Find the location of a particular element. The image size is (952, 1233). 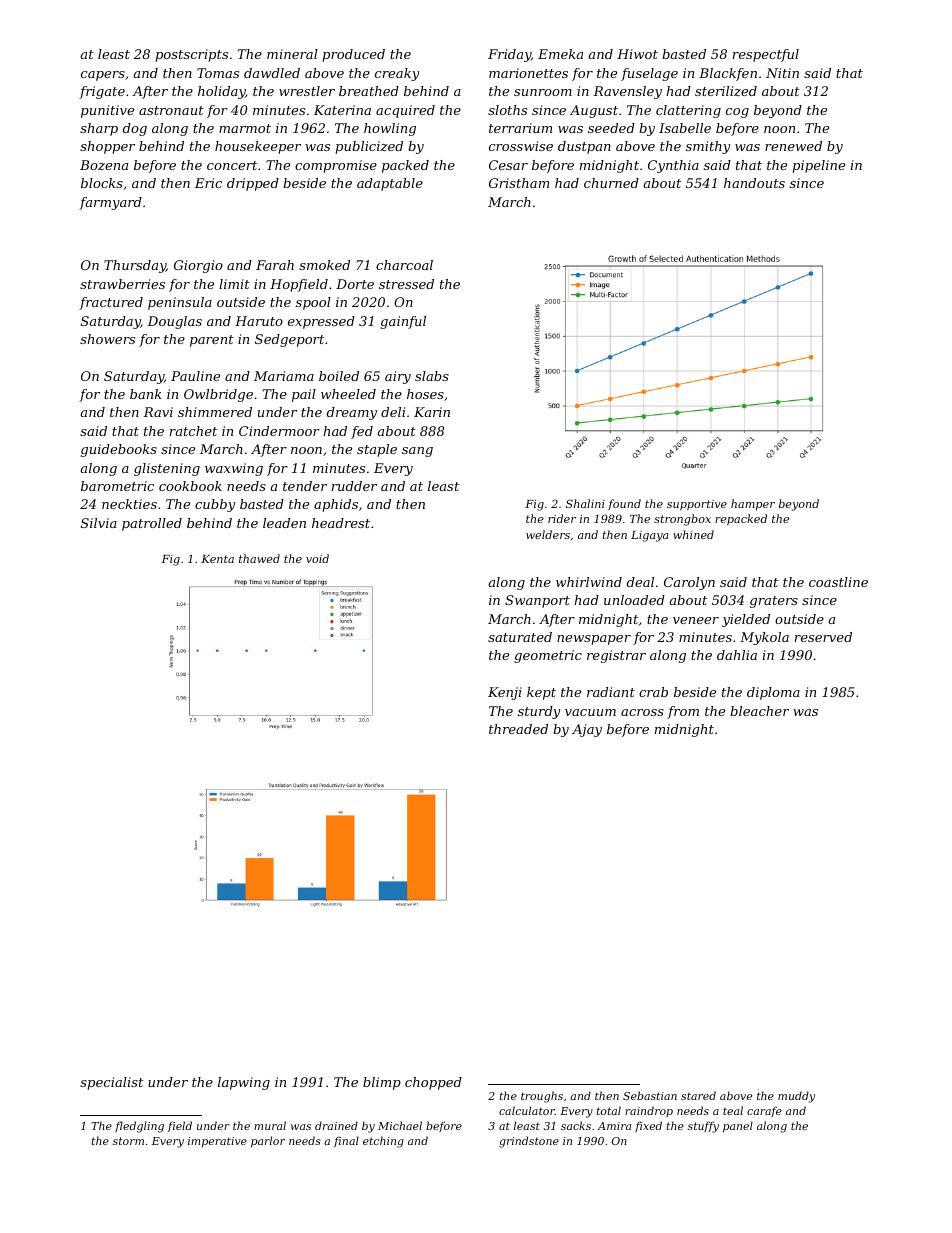

storm is located at coordinates (128, 1141).
